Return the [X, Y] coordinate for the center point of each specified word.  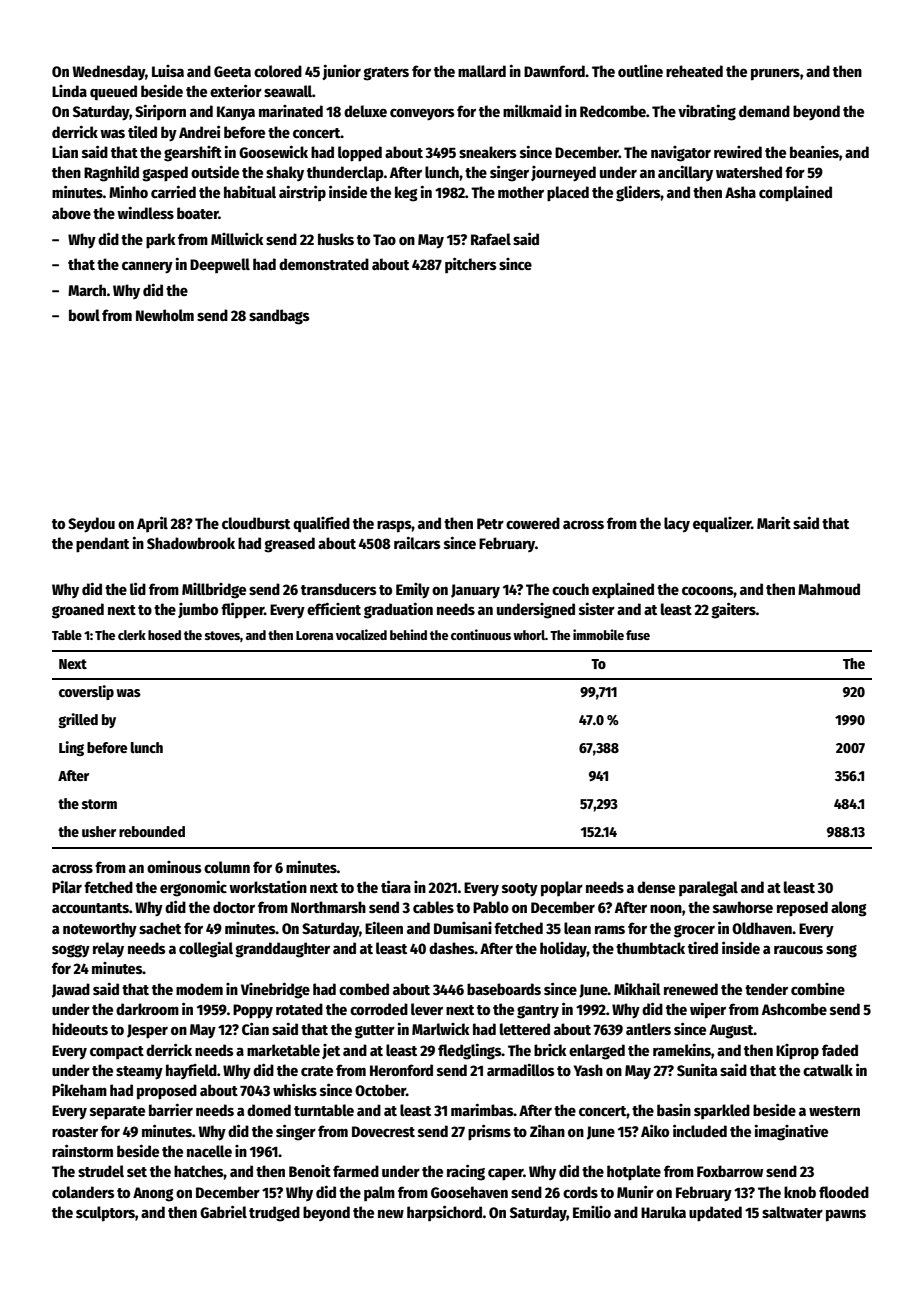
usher [99, 831]
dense [656, 887]
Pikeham [79, 1089]
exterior [236, 90]
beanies [814, 151]
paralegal [708, 889]
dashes [451, 948]
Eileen [384, 927]
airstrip [302, 193]
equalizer [722, 525]
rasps [394, 526]
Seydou [91, 525]
